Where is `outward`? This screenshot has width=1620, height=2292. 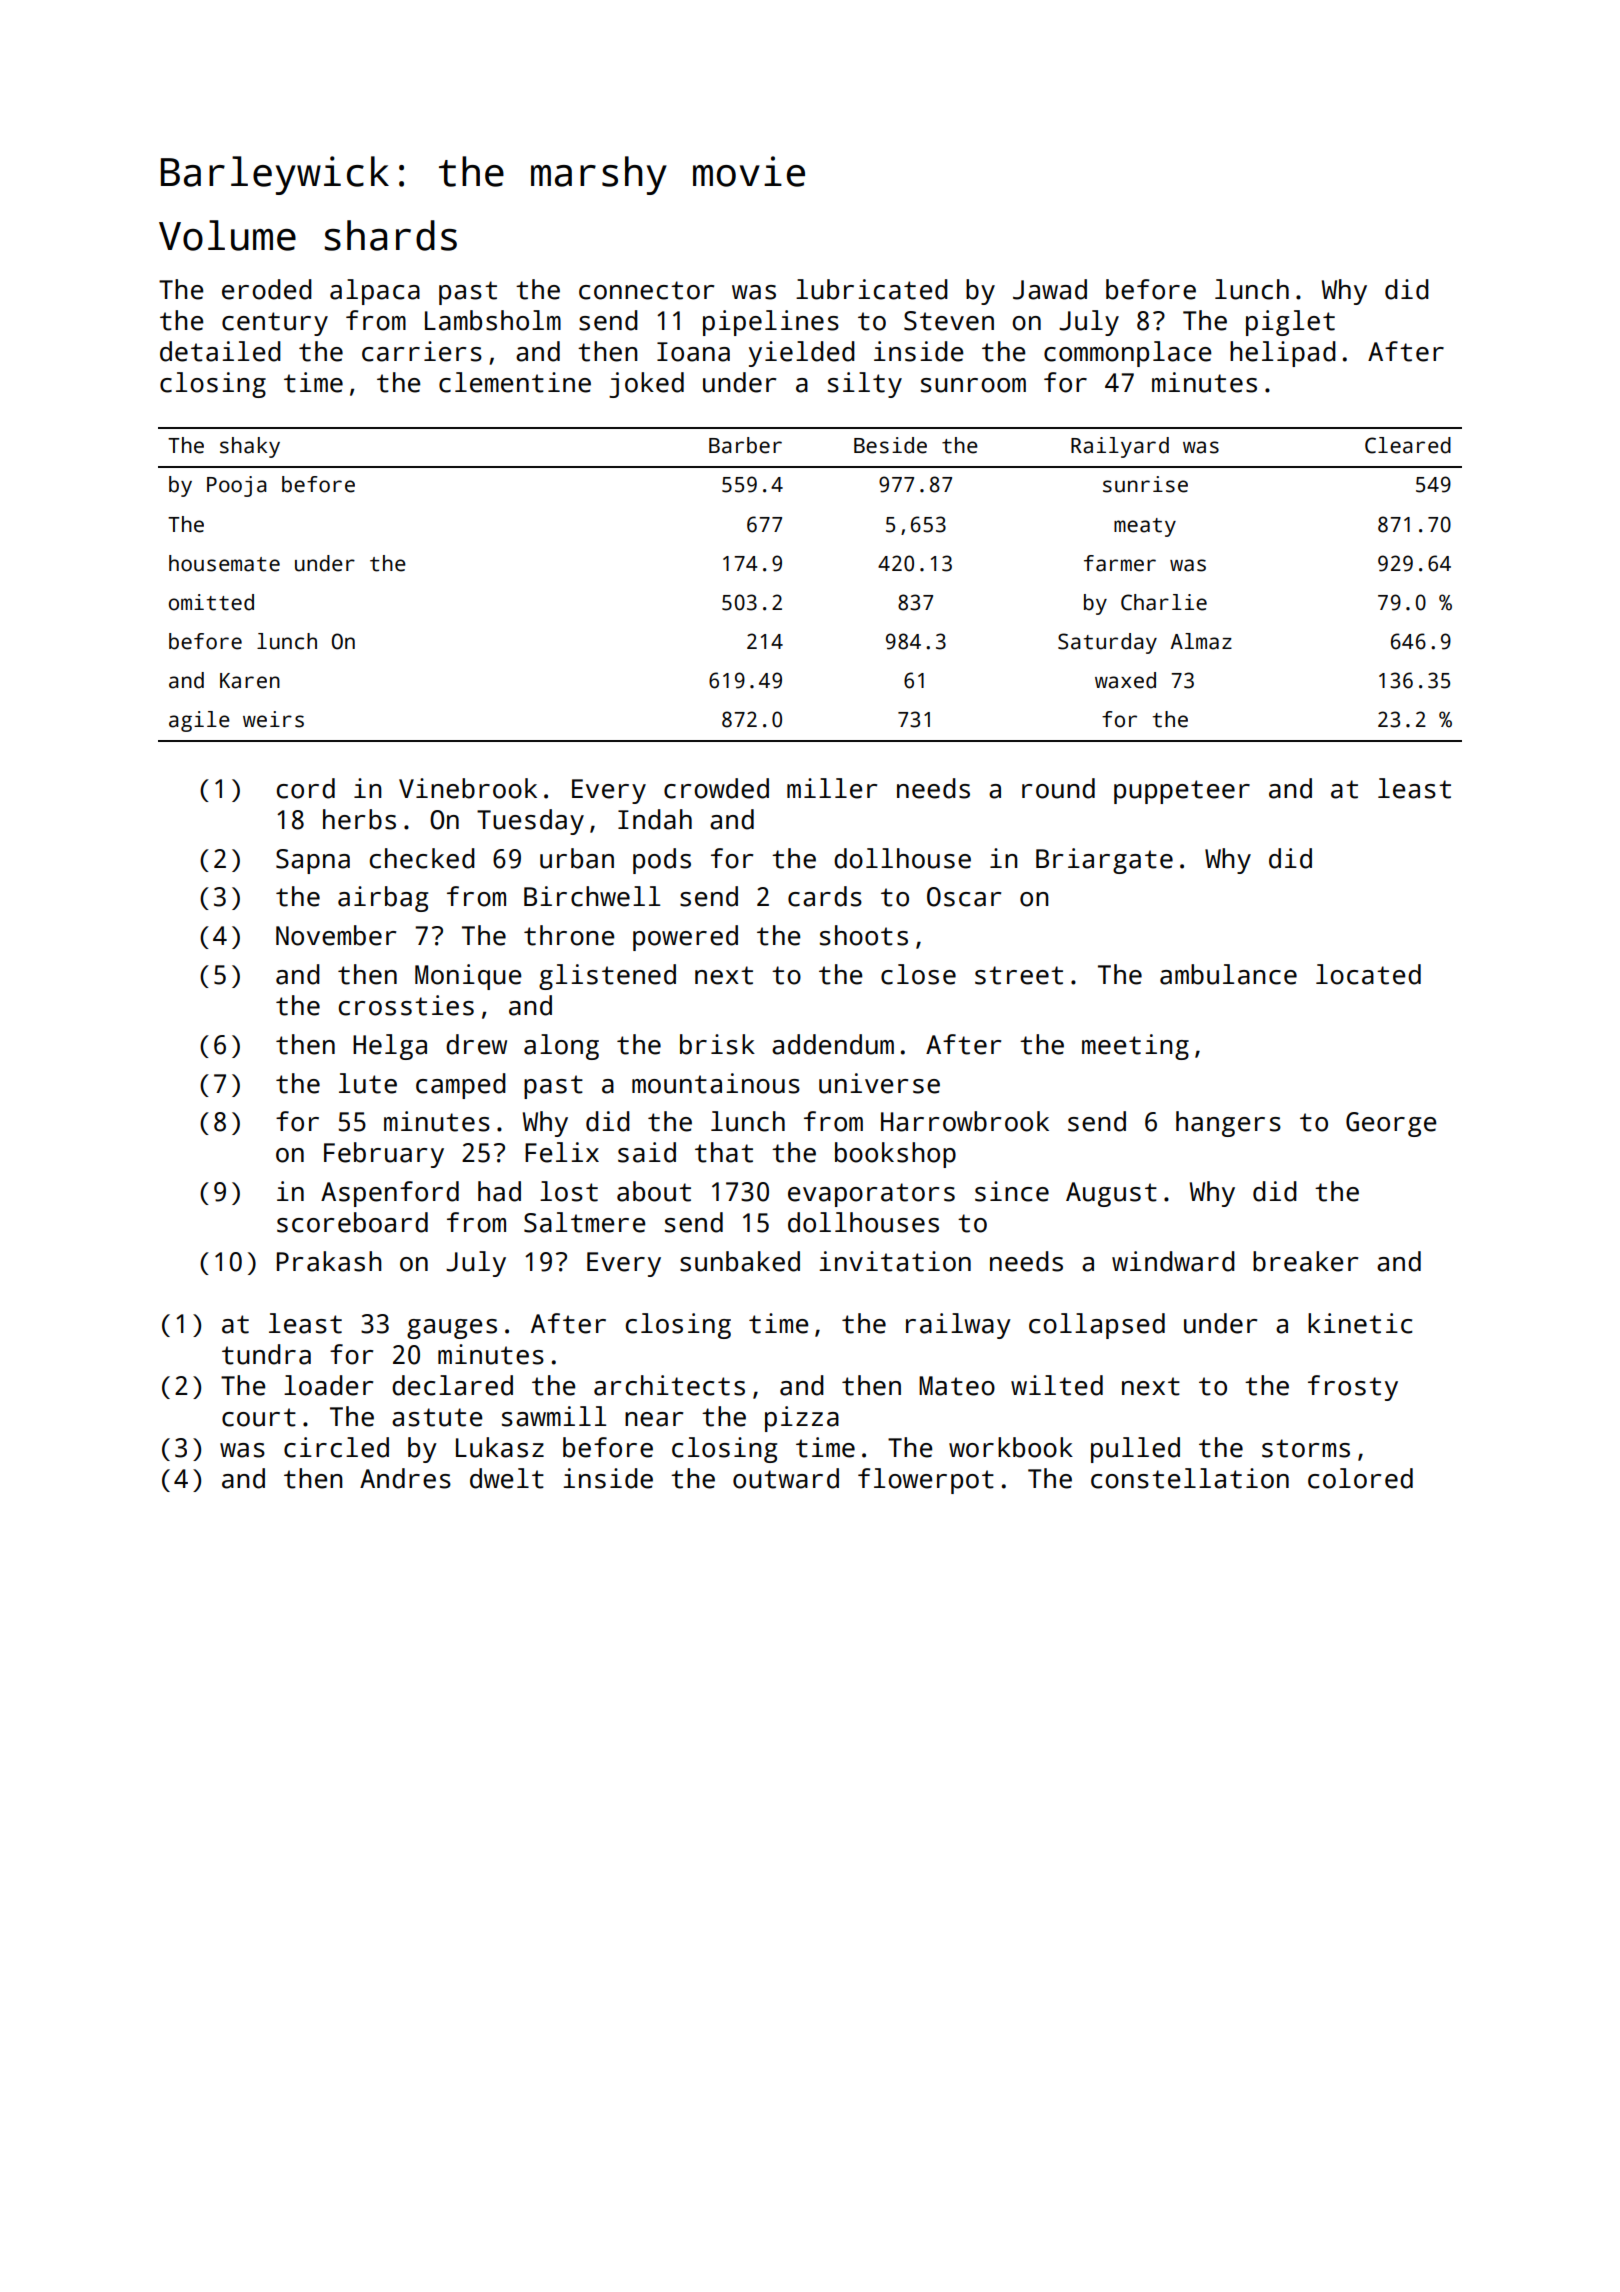
outward is located at coordinates (786, 1478).
